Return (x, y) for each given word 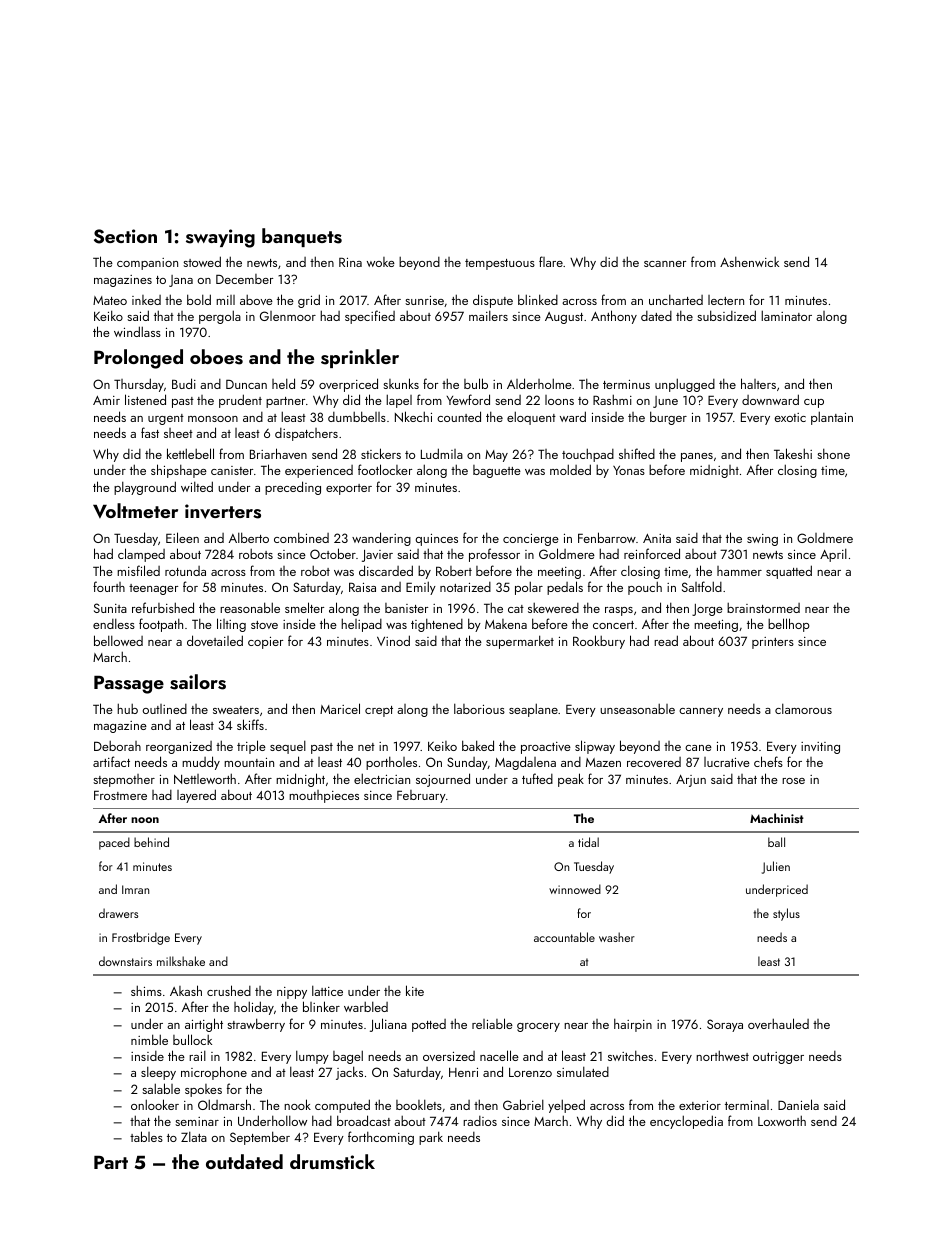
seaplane (533, 710)
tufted (537, 778)
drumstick (332, 1162)
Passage (129, 685)
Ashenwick (749, 261)
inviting (820, 748)
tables (146, 1136)
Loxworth (782, 1120)
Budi (184, 383)
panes (697, 457)
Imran (135, 889)
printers (773, 643)
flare (551, 261)
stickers (381, 453)
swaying (220, 238)
